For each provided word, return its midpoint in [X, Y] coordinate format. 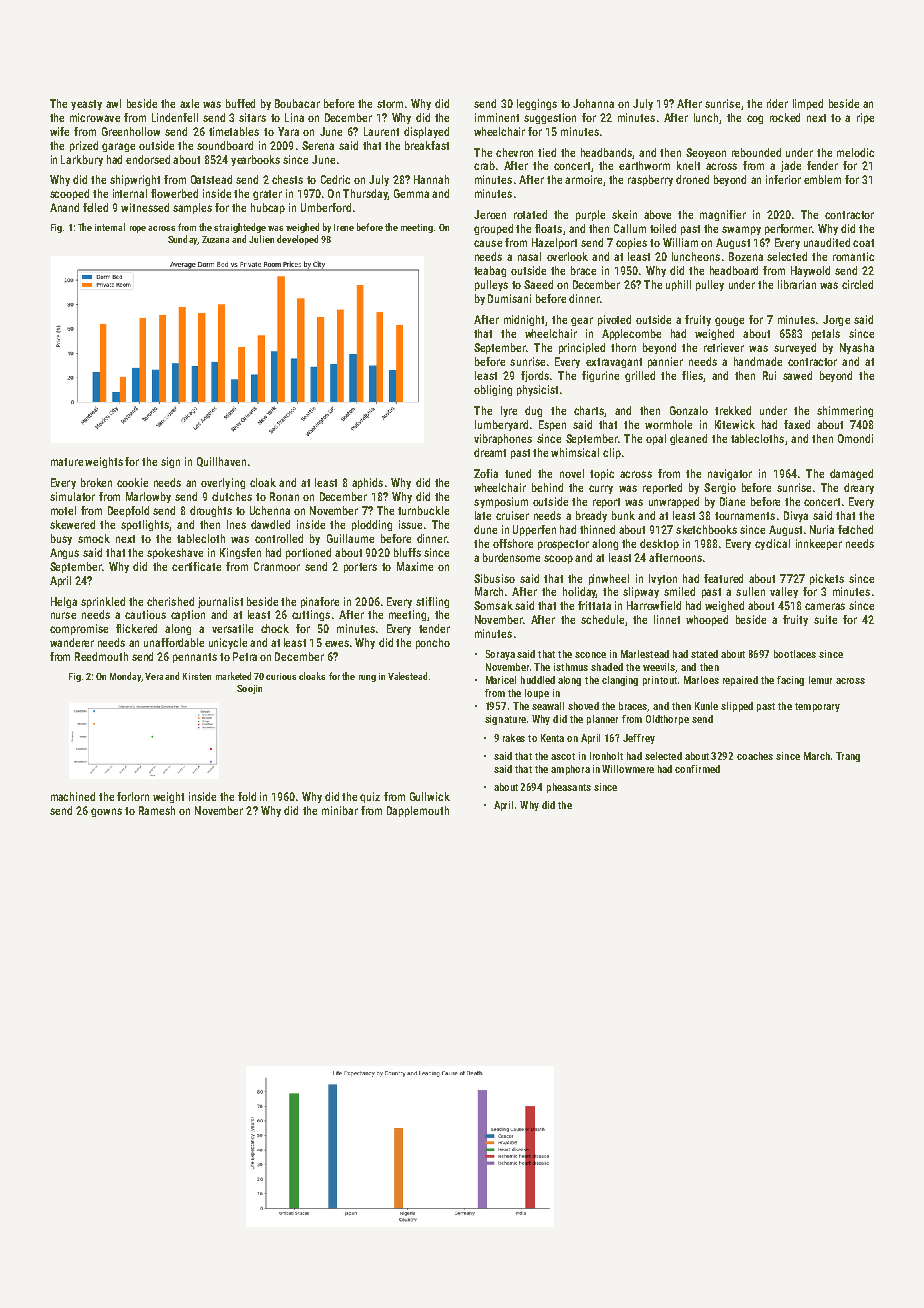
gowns [106, 812]
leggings [537, 104]
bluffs [407, 552]
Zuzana [215, 239]
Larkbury [82, 160]
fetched [855, 529]
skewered [72, 524]
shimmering [845, 411]
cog [755, 119]
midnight [524, 320]
